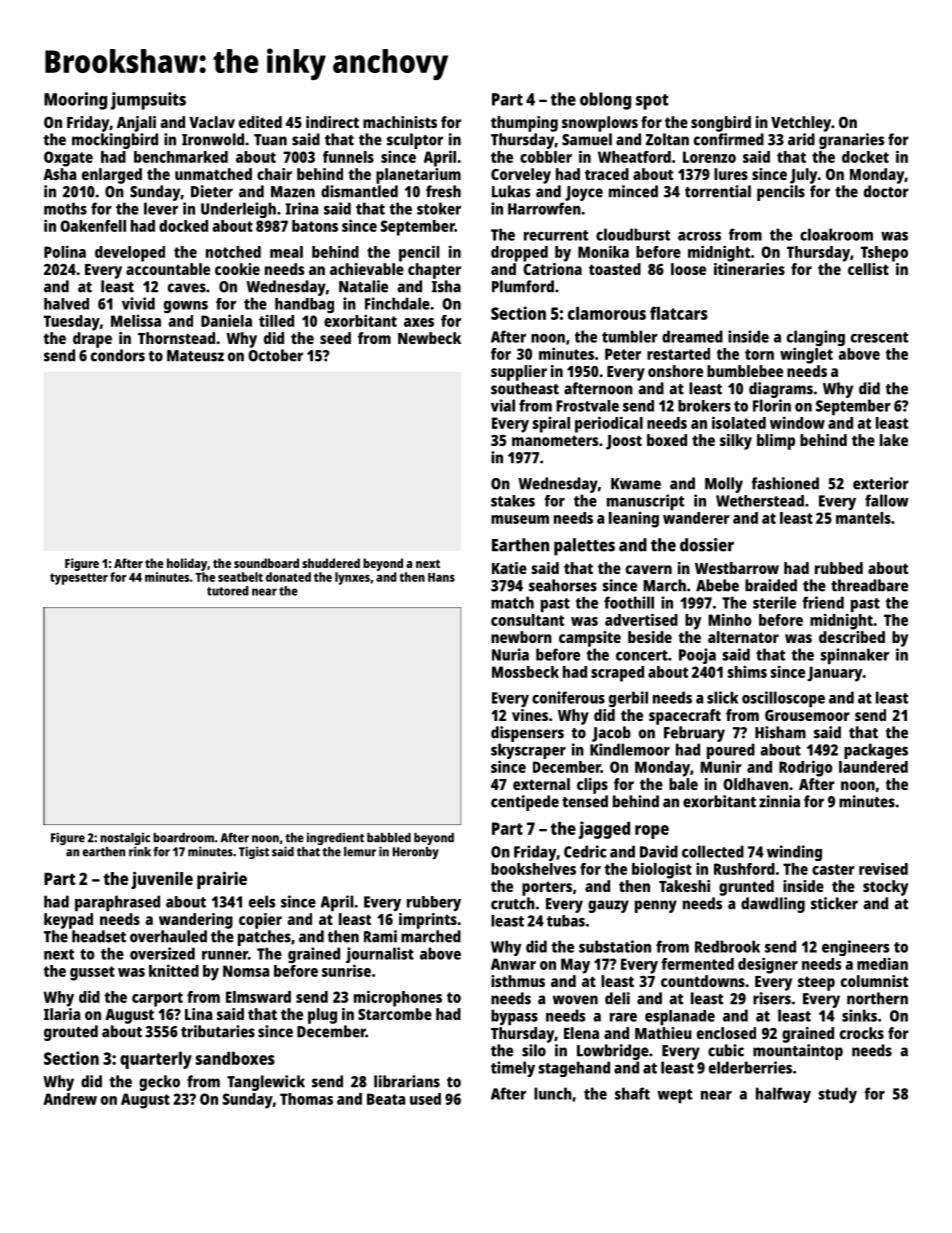 The width and height of the screenshot is (952, 1233). Describe the element at coordinates (161, 208) in the screenshot. I see `lever` at that location.
